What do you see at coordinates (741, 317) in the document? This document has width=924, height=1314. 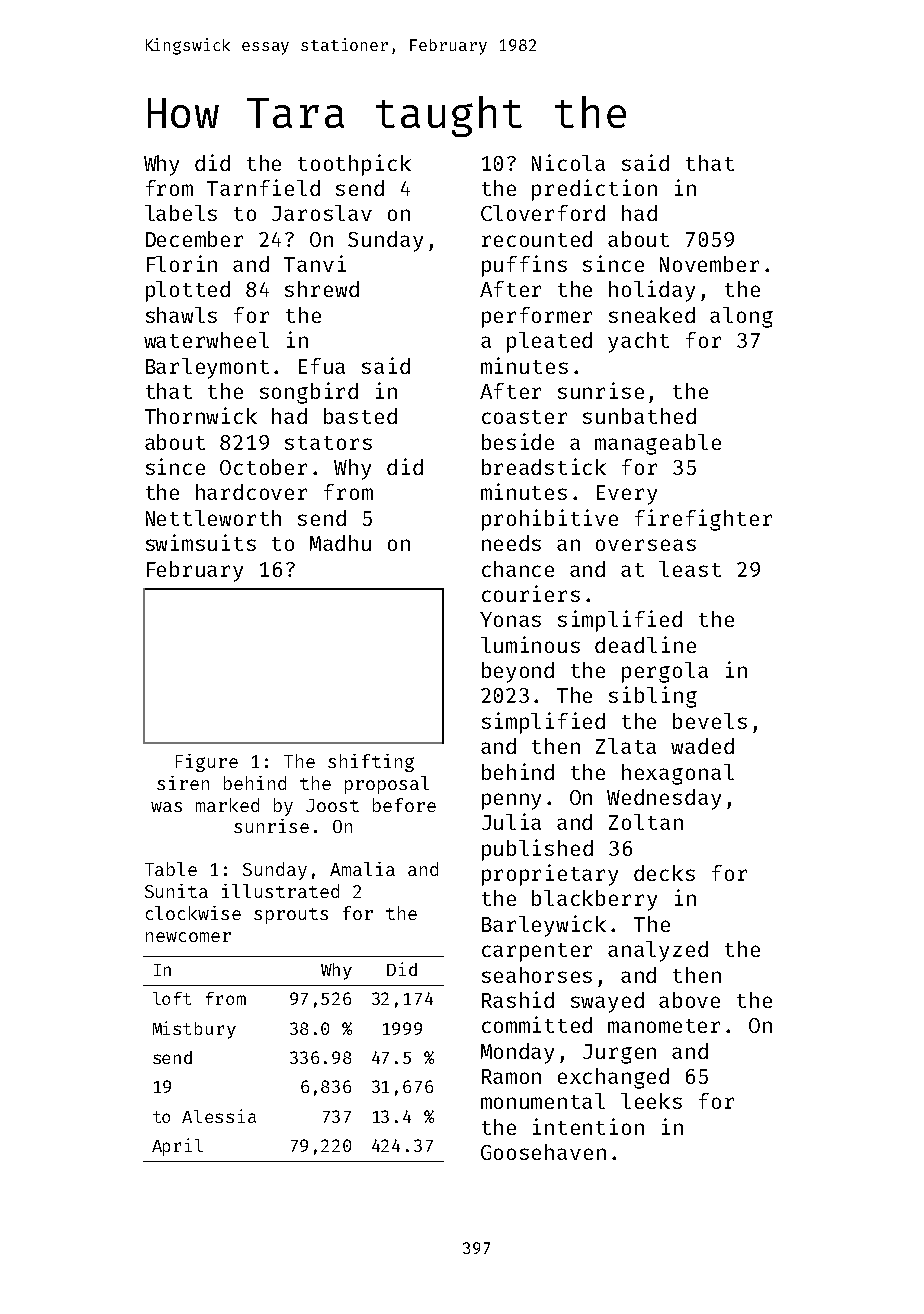 I see `along` at bounding box center [741, 317].
